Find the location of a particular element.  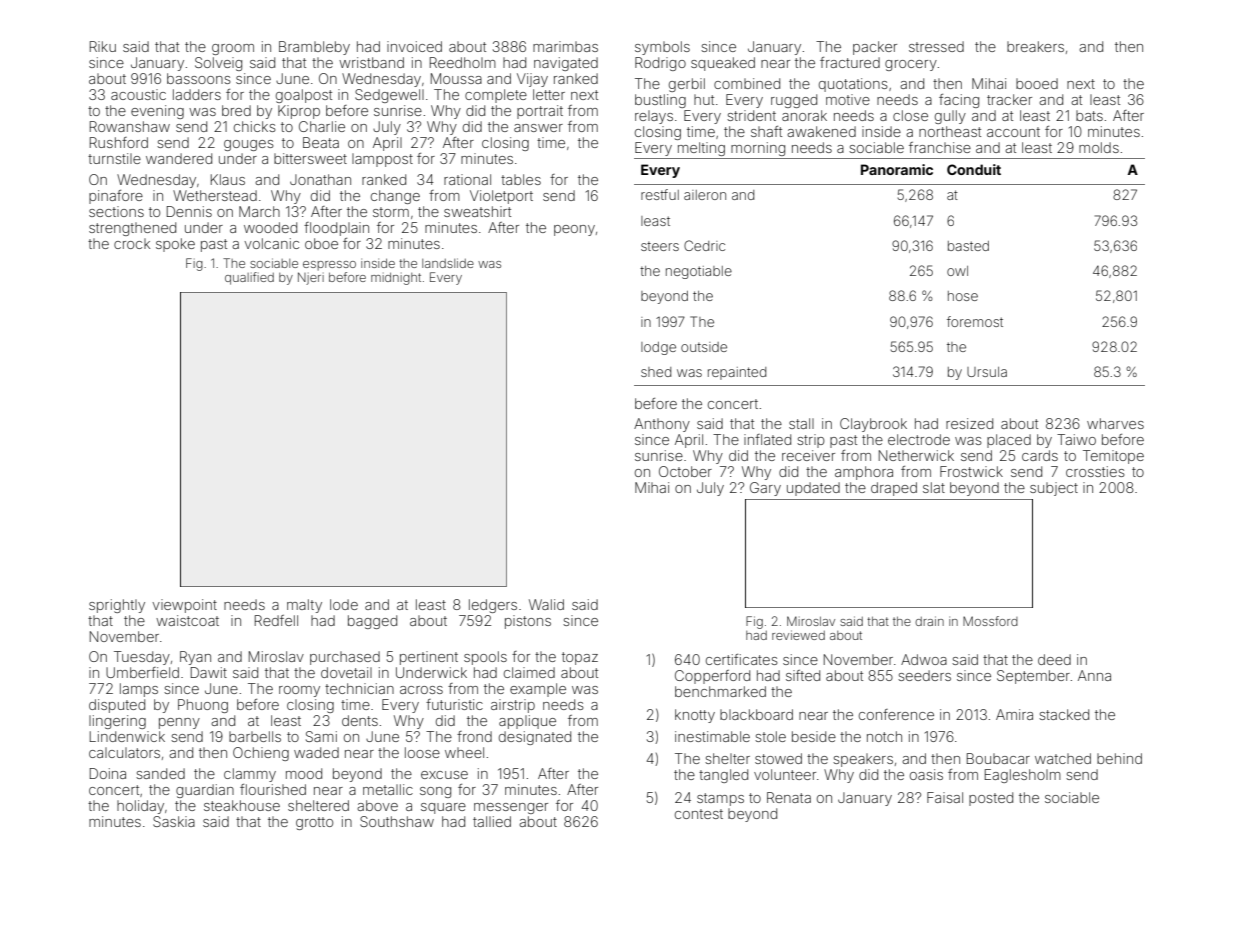

Njeri is located at coordinates (311, 278).
